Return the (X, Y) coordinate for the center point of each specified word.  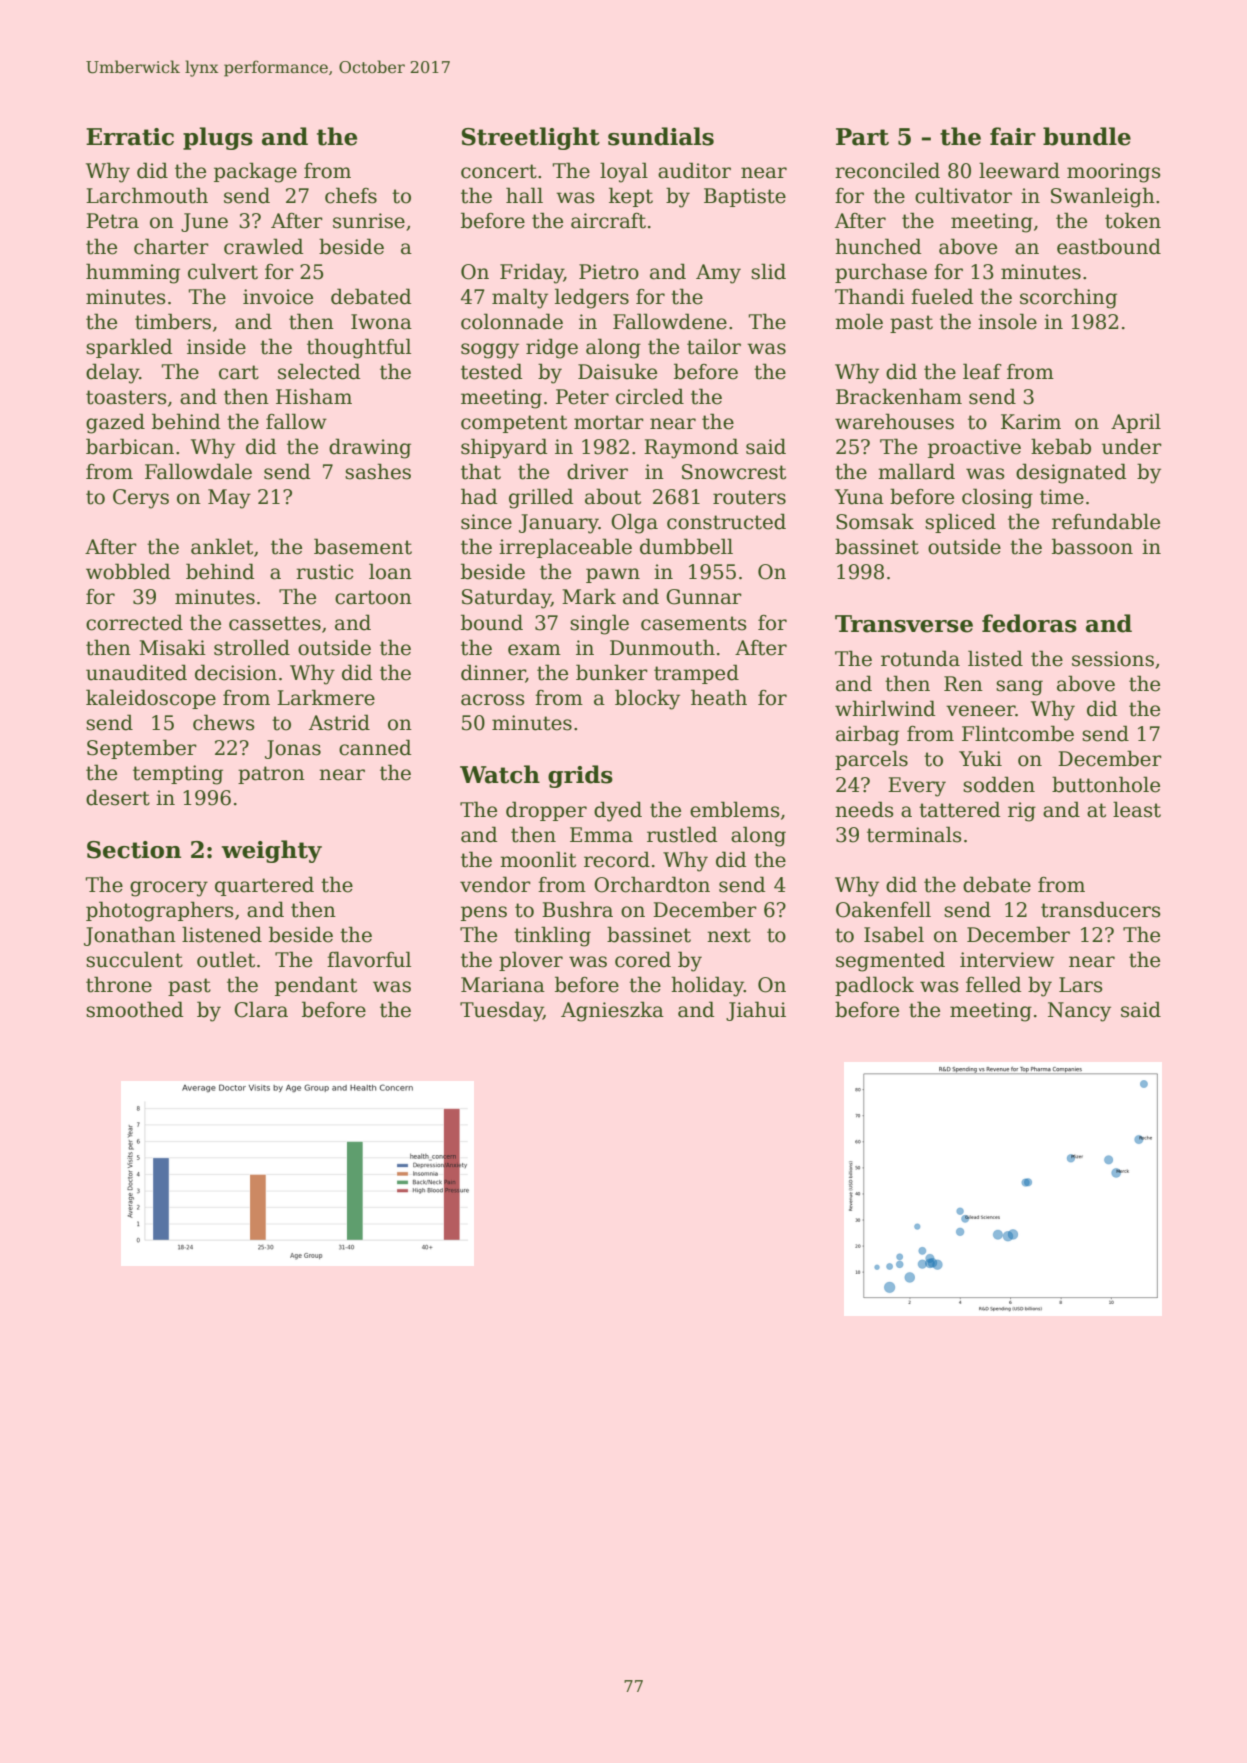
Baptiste (745, 197)
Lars (1081, 985)
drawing (370, 448)
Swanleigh (1103, 197)
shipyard (504, 448)
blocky (647, 699)
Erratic (130, 137)
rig (1022, 812)
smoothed (134, 1009)
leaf (982, 371)
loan (390, 571)
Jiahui (756, 1011)
